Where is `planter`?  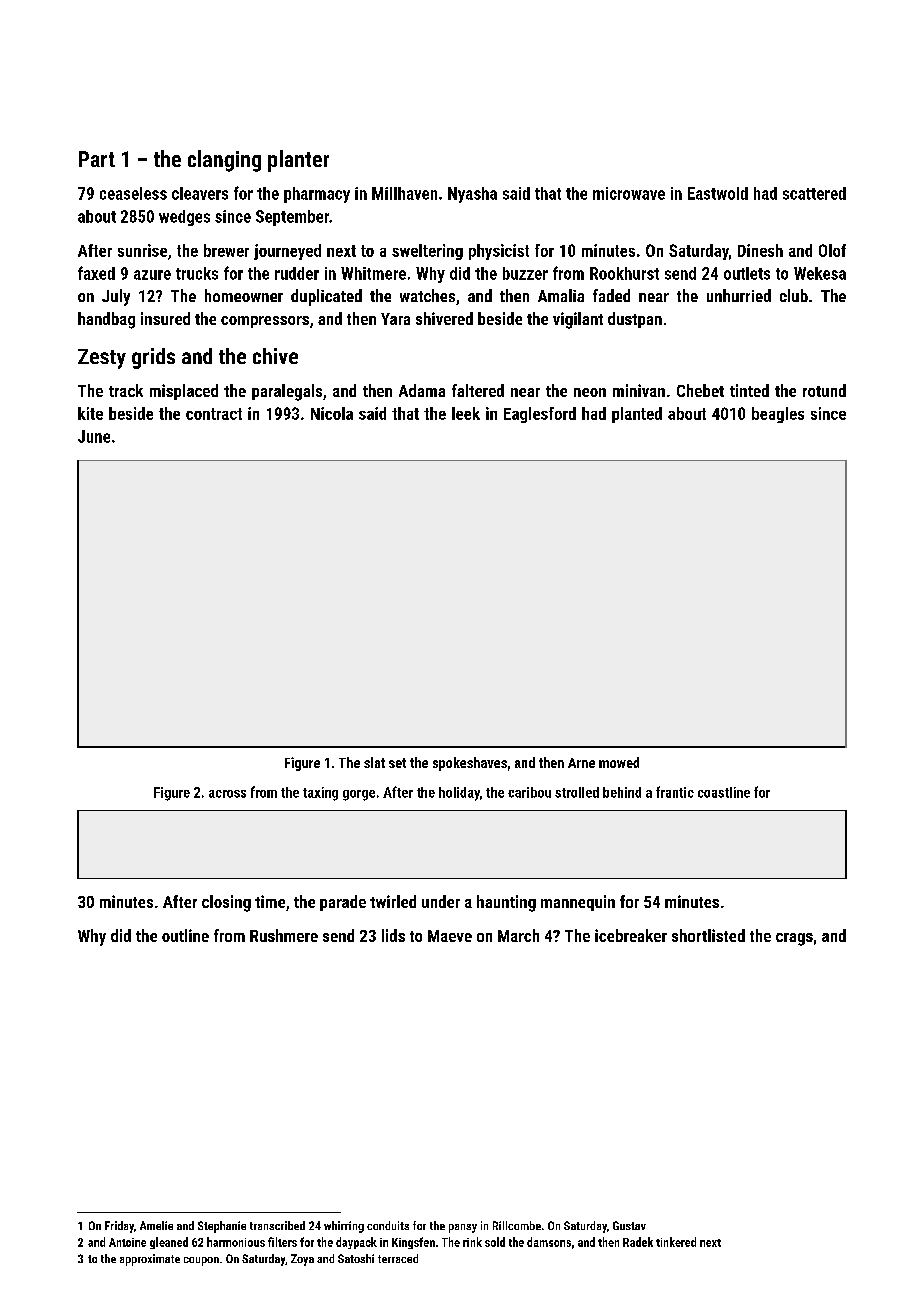 planter is located at coordinates (298, 161).
